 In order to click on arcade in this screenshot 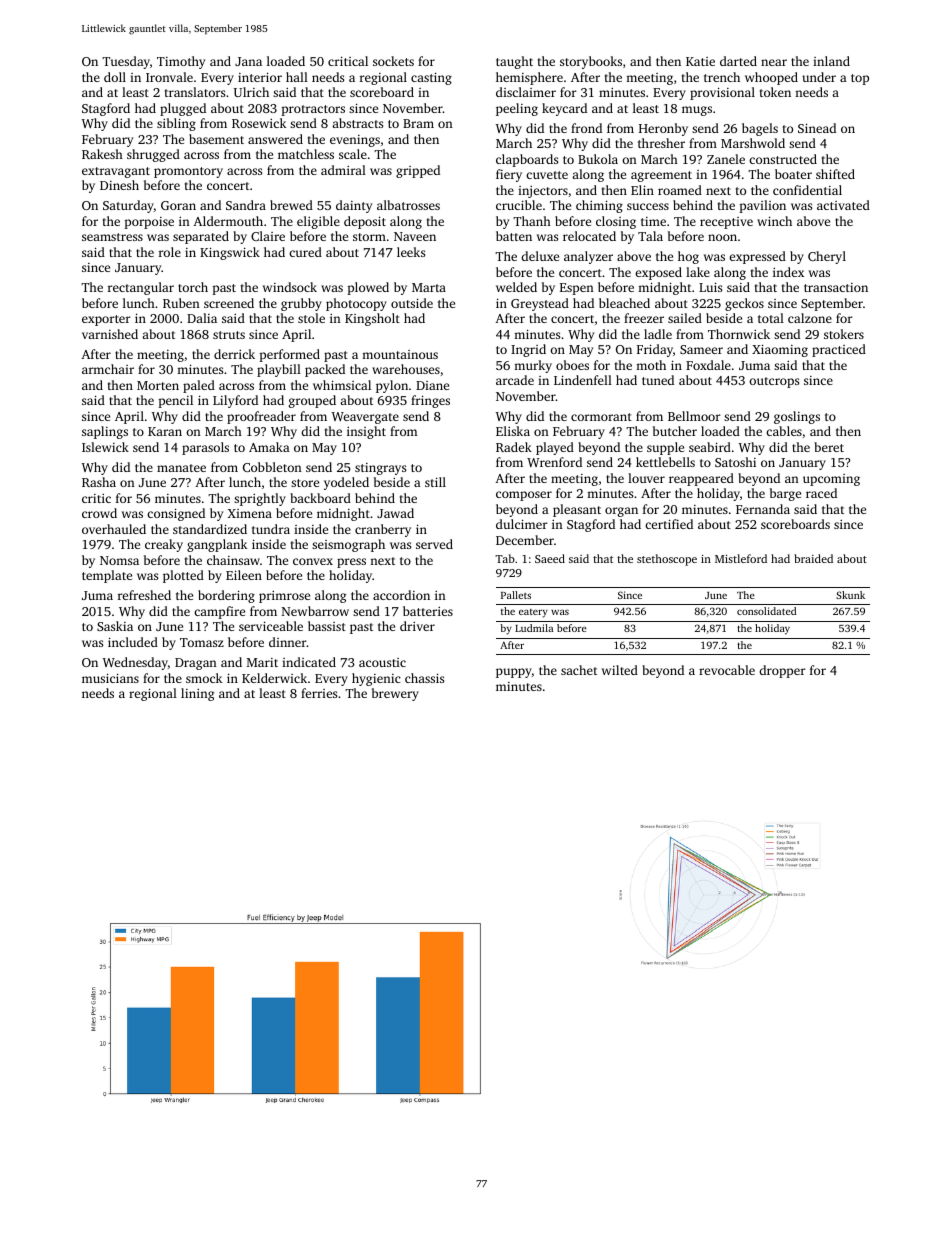, I will do `click(515, 380)`.
